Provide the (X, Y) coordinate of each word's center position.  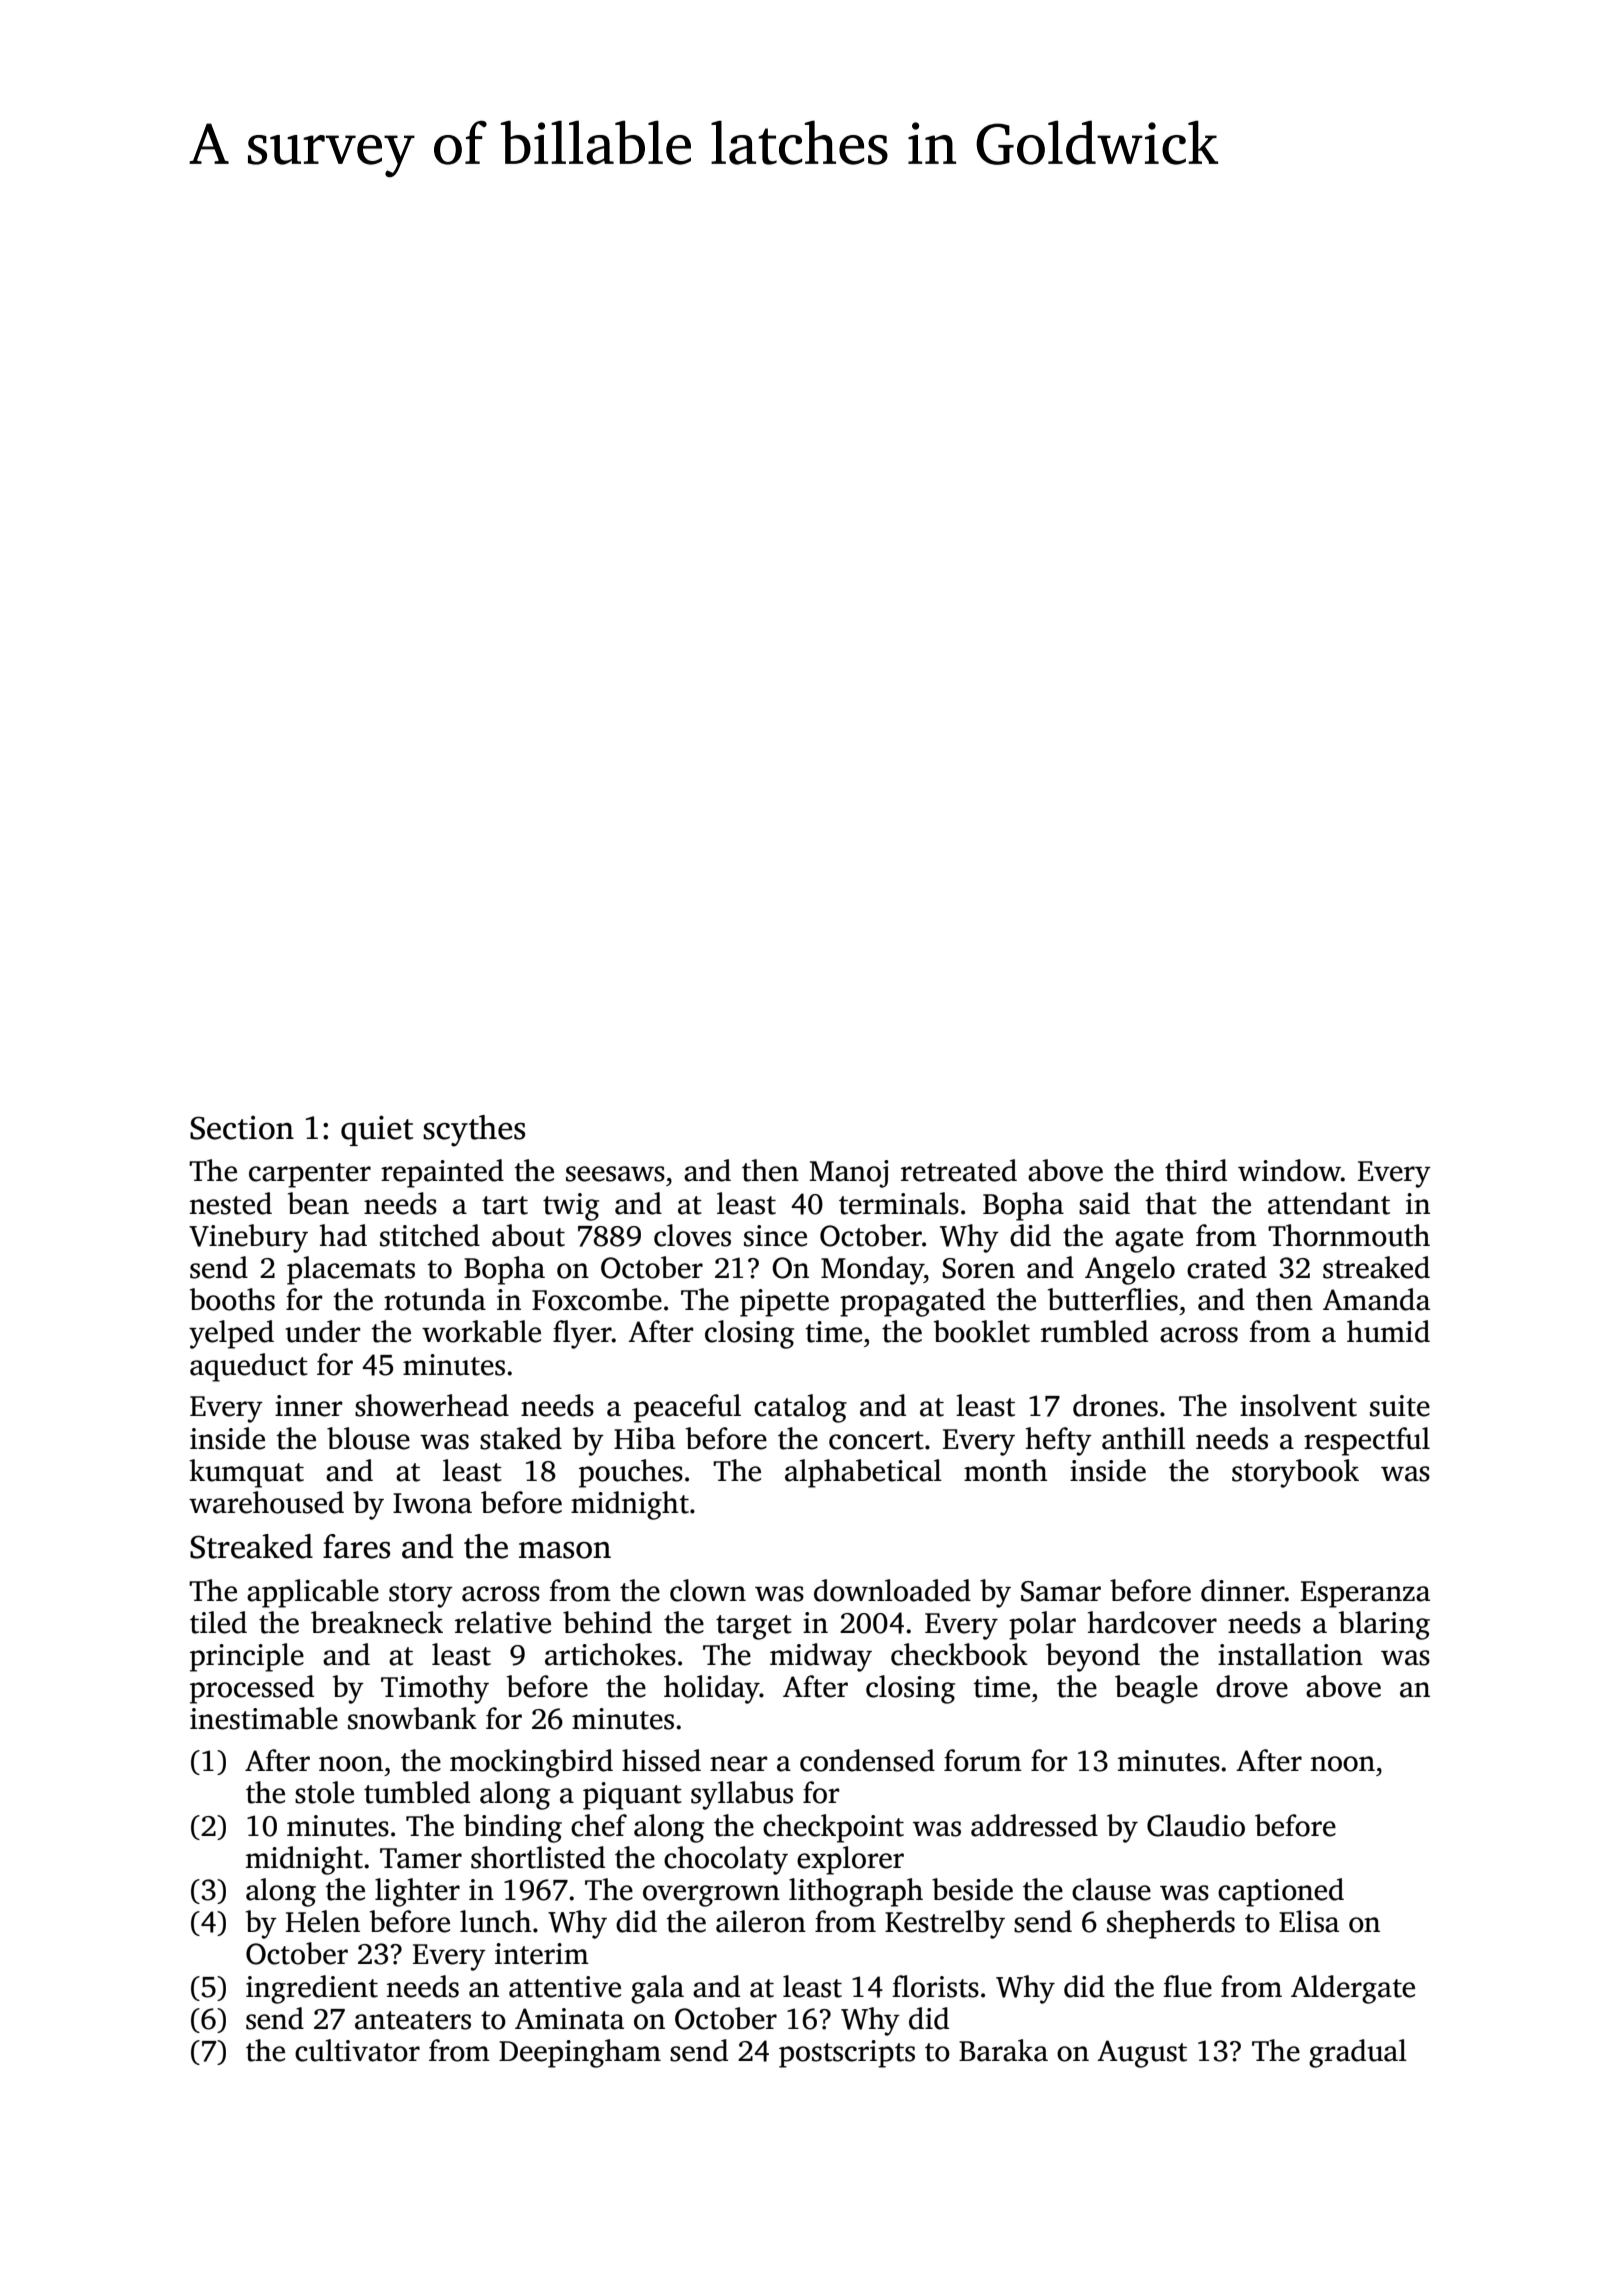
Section (242, 1127)
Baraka (1003, 2050)
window (1289, 1170)
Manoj (849, 1174)
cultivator (357, 2050)
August (1142, 2054)
